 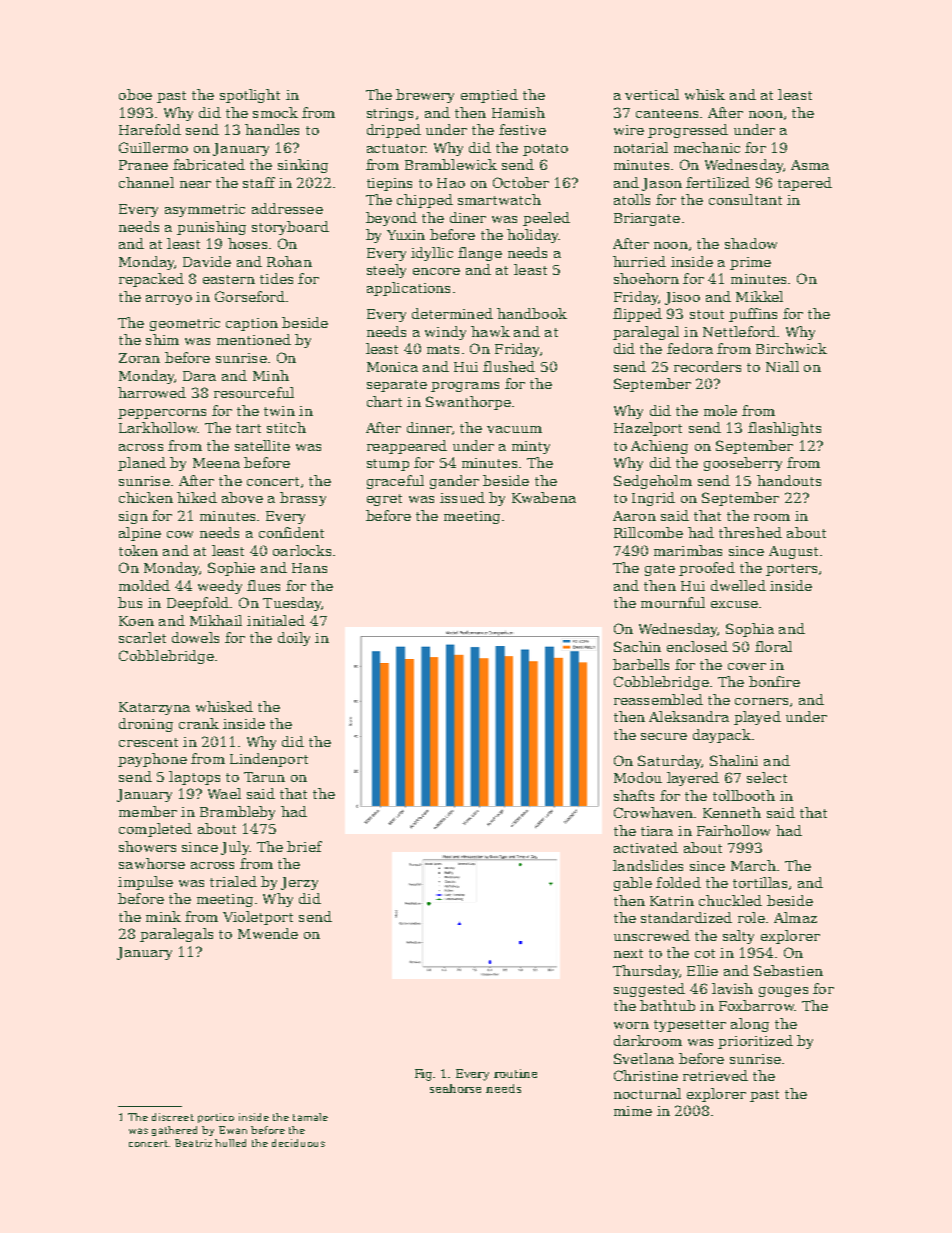 What do you see at coordinates (633, 884) in the screenshot?
I see `gable` at bounding box center [633, 884].
